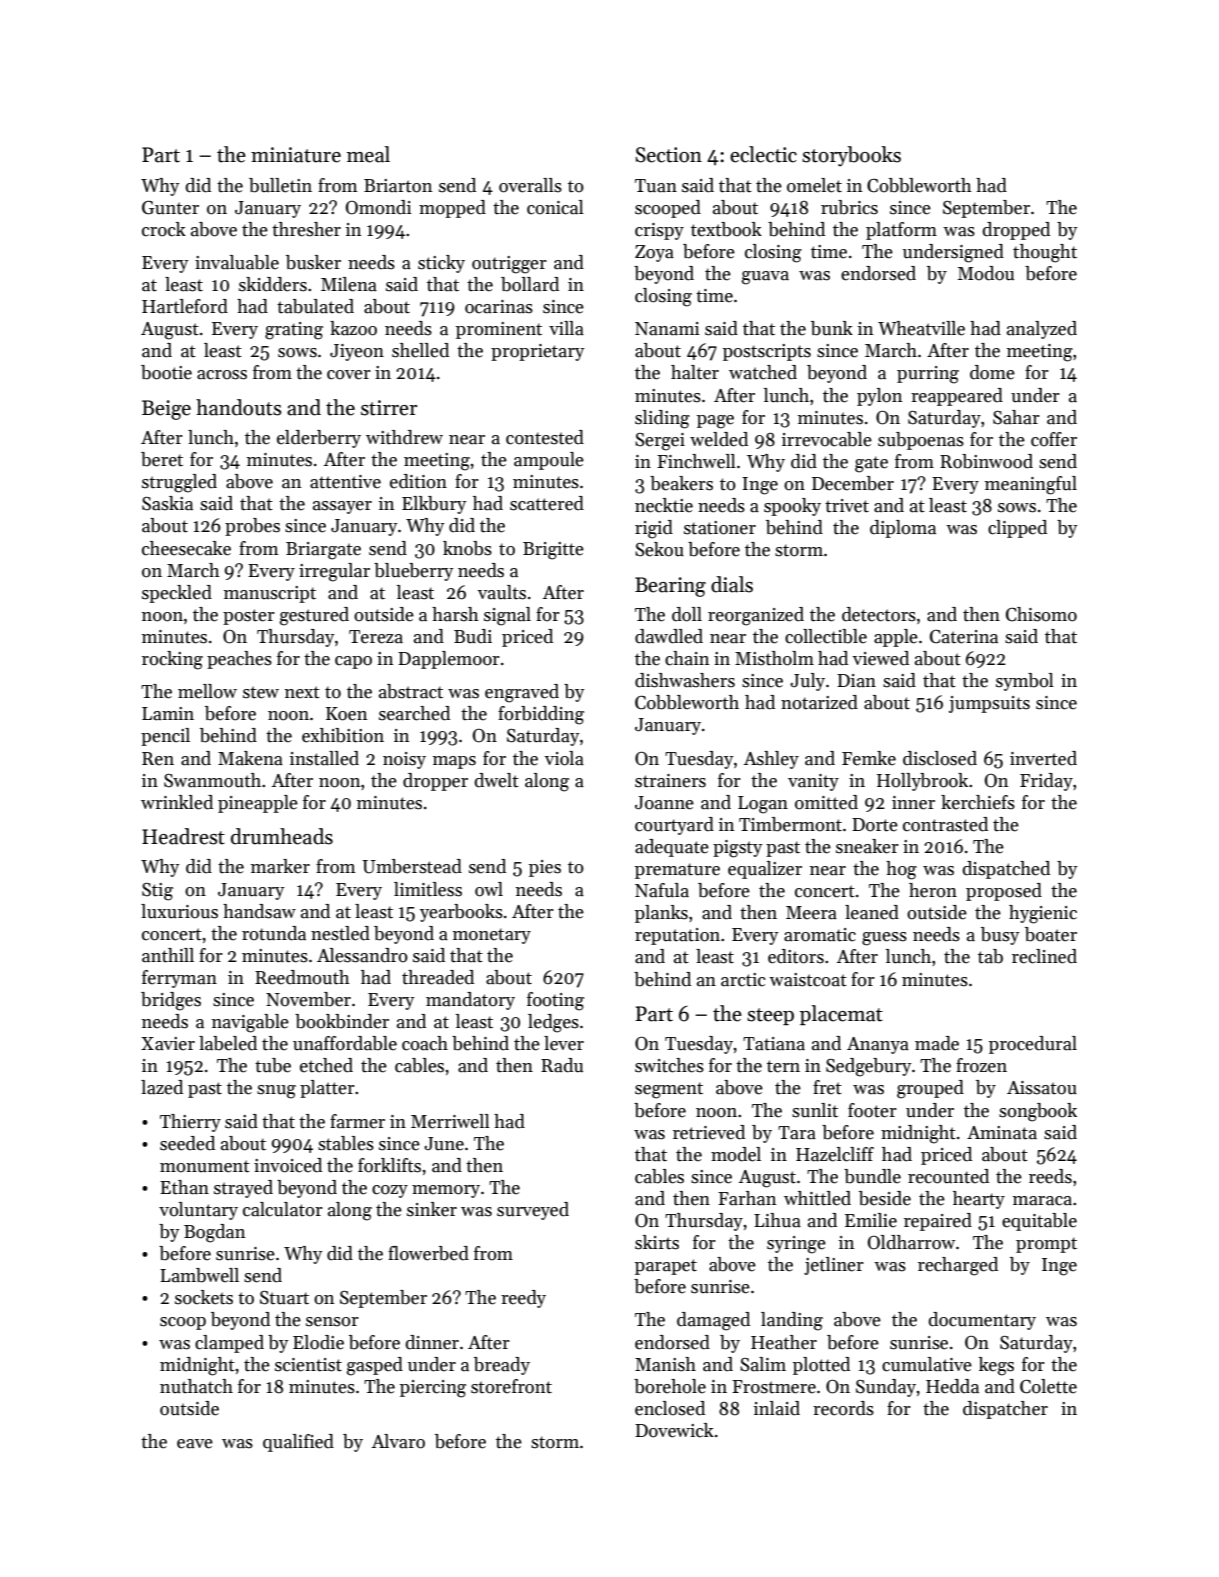 This page has width=1219, height=1577. What do you see at coordinates (662, 419) in the page?
I see `sliding` at bounding box center [662, 419].
